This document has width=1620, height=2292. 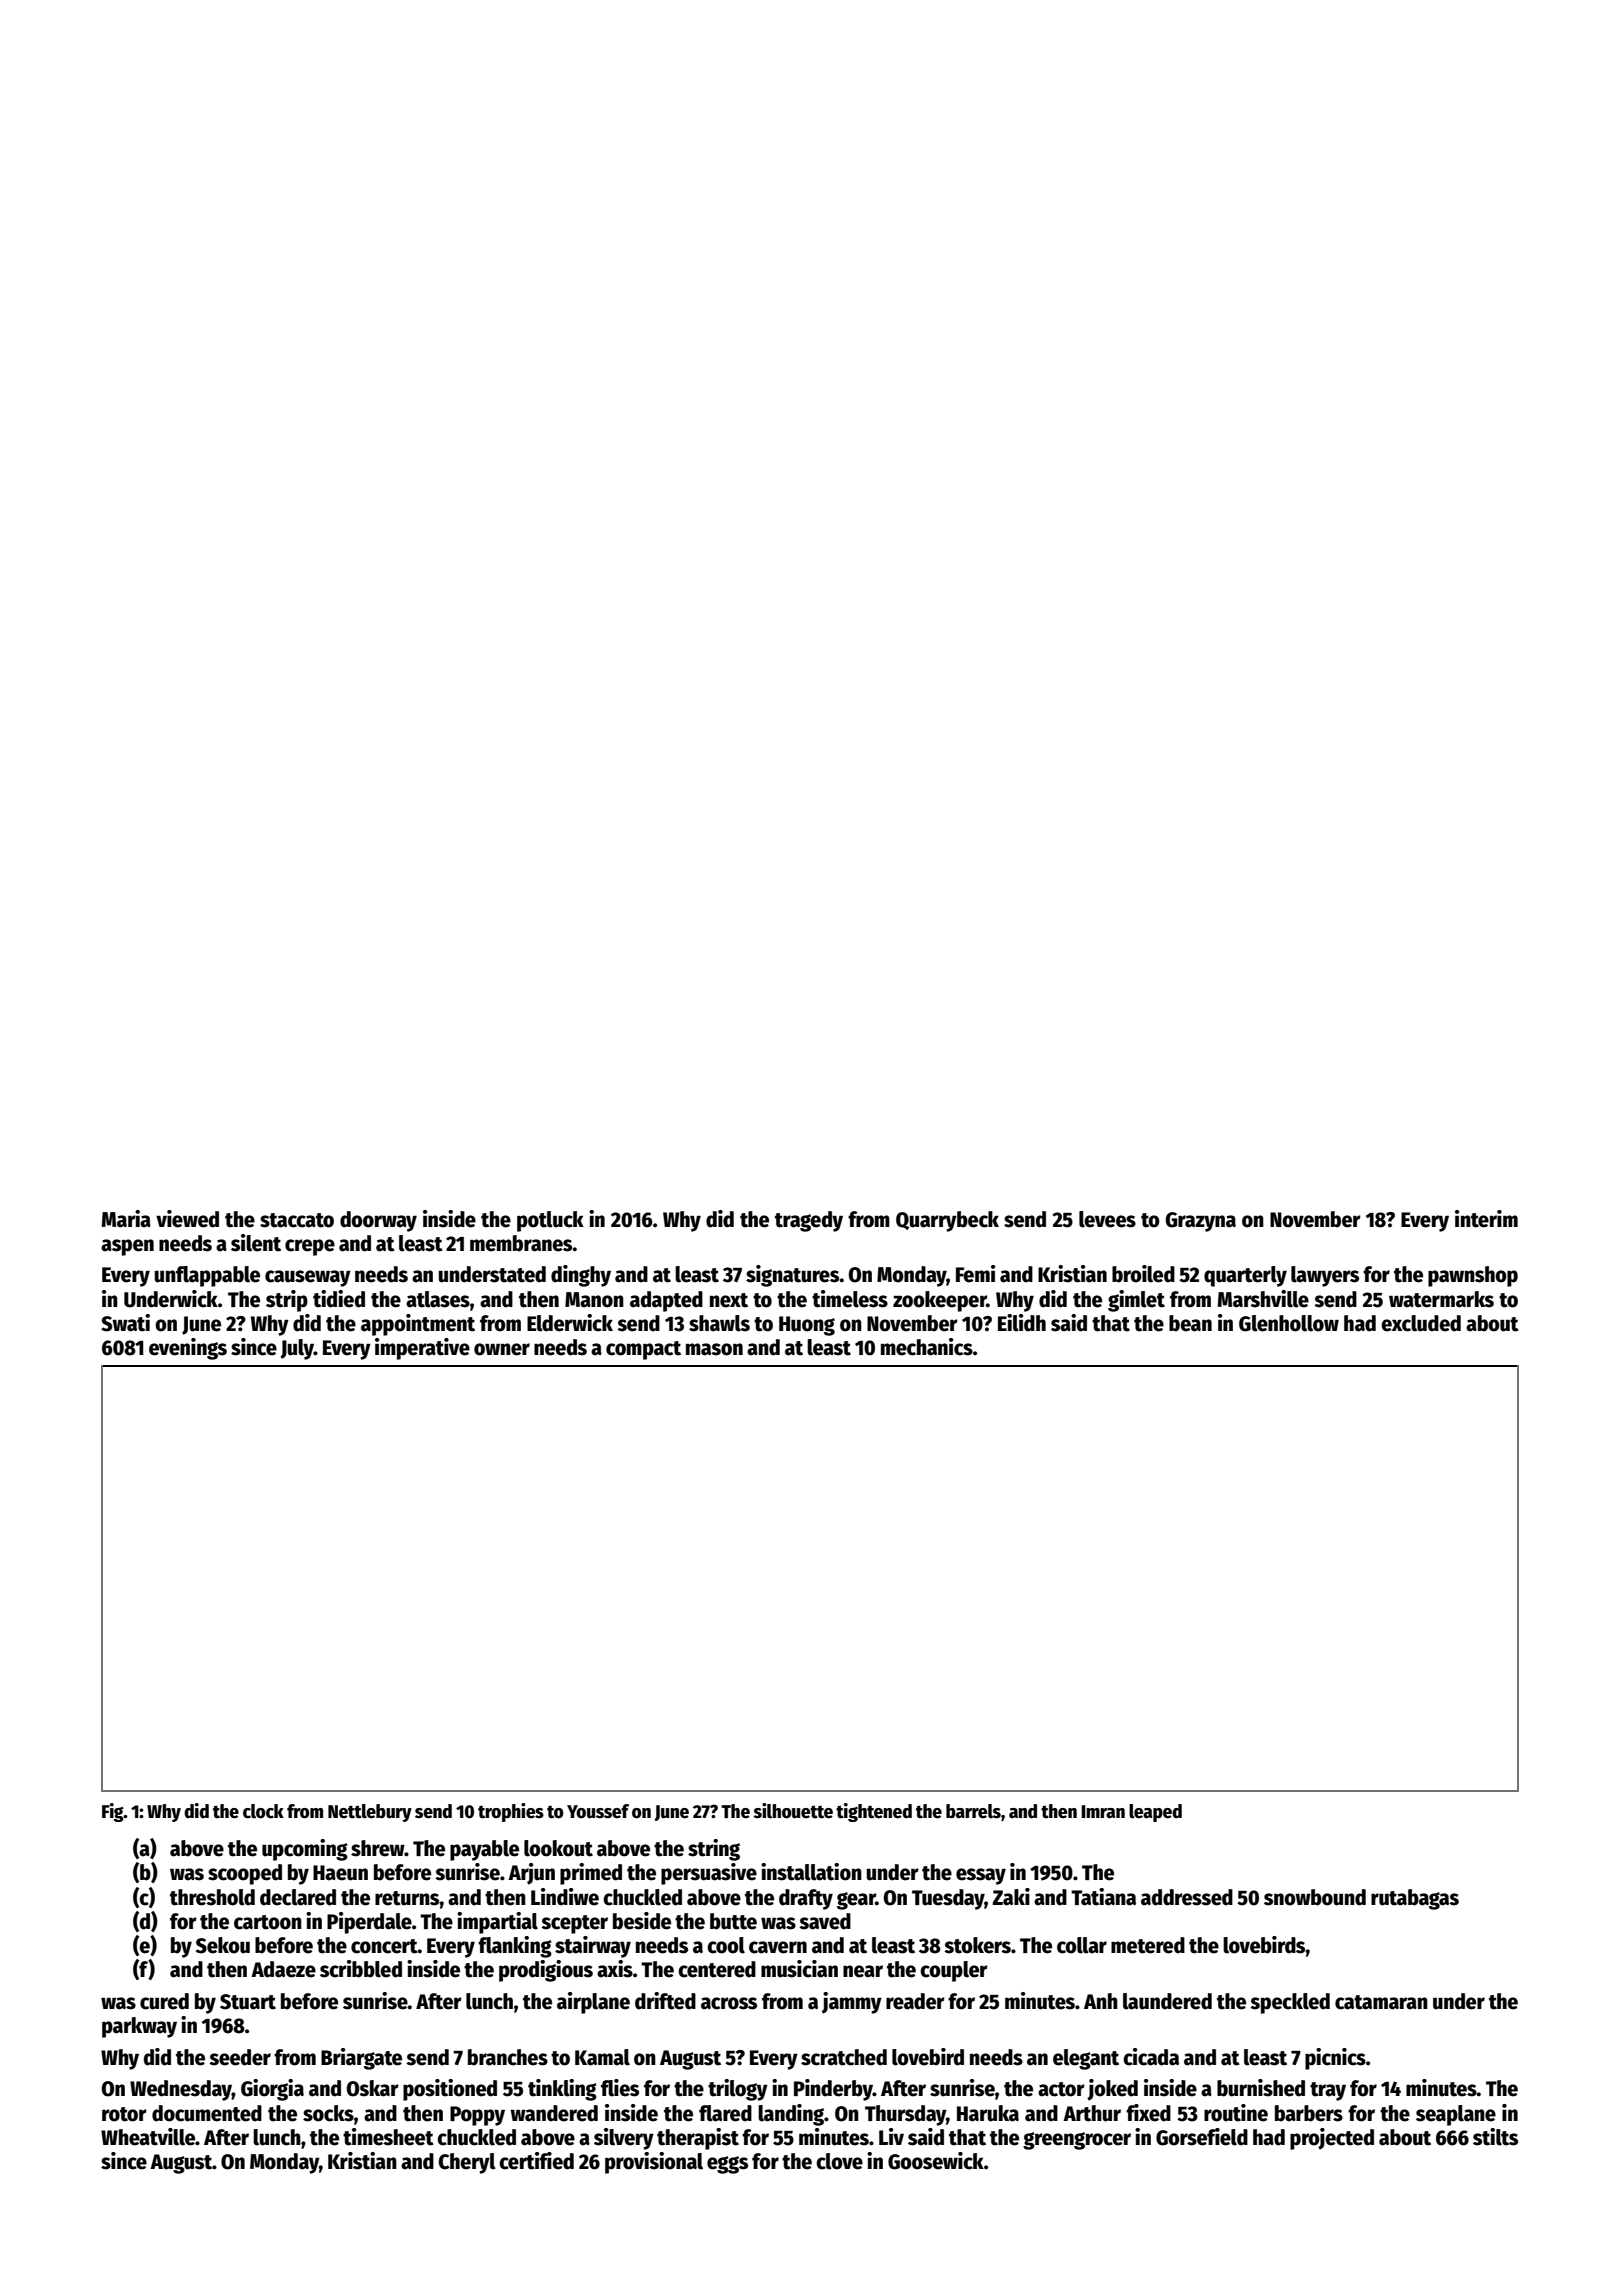 I want to click on Wheatville, so click(x=148, y=2137).
